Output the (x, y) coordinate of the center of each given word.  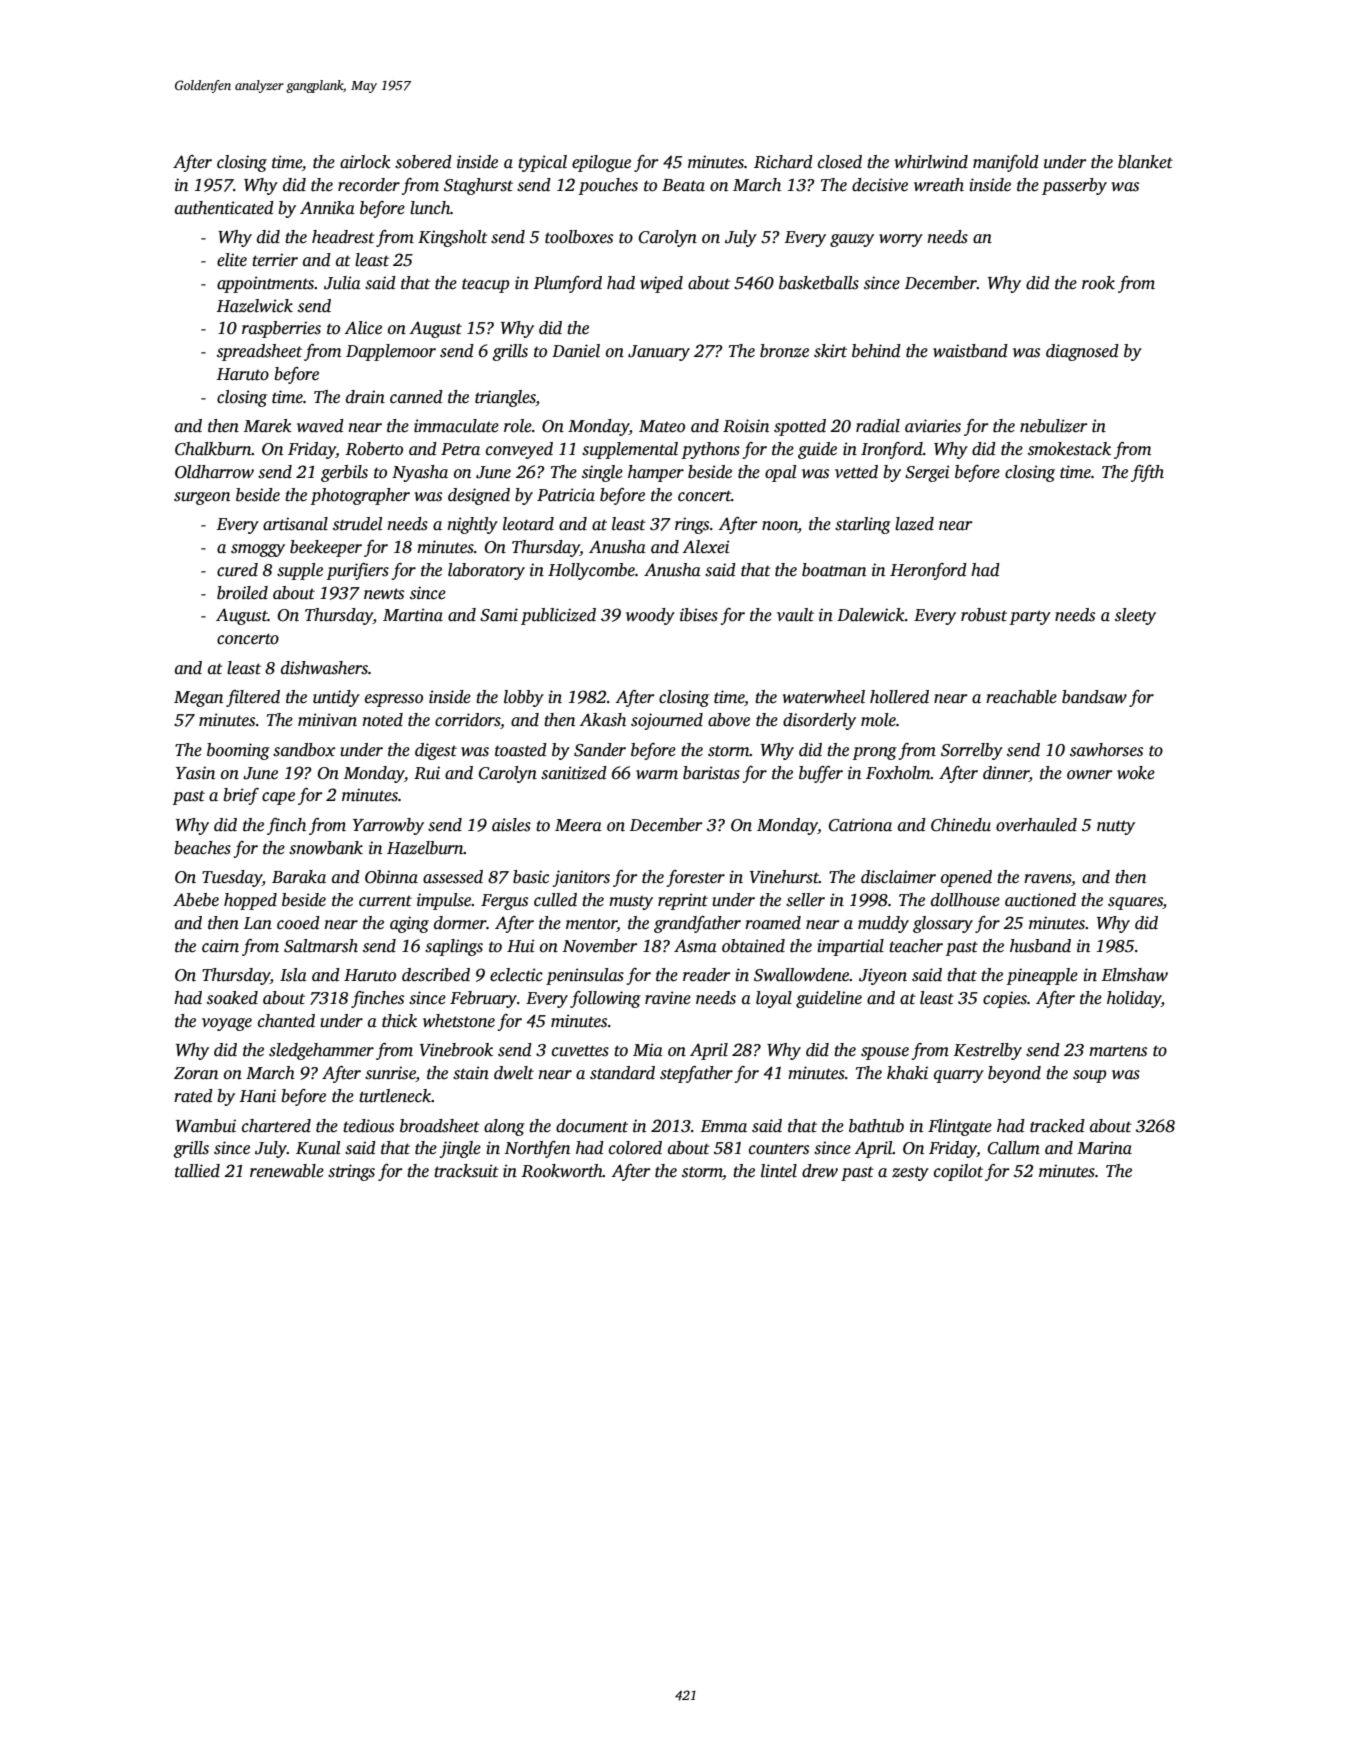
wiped (661, 284)
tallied (197, 1171)
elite (232, 260)
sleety (1135, 616)
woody (650, 616)
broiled (242, 593)
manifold (1006, 163)
